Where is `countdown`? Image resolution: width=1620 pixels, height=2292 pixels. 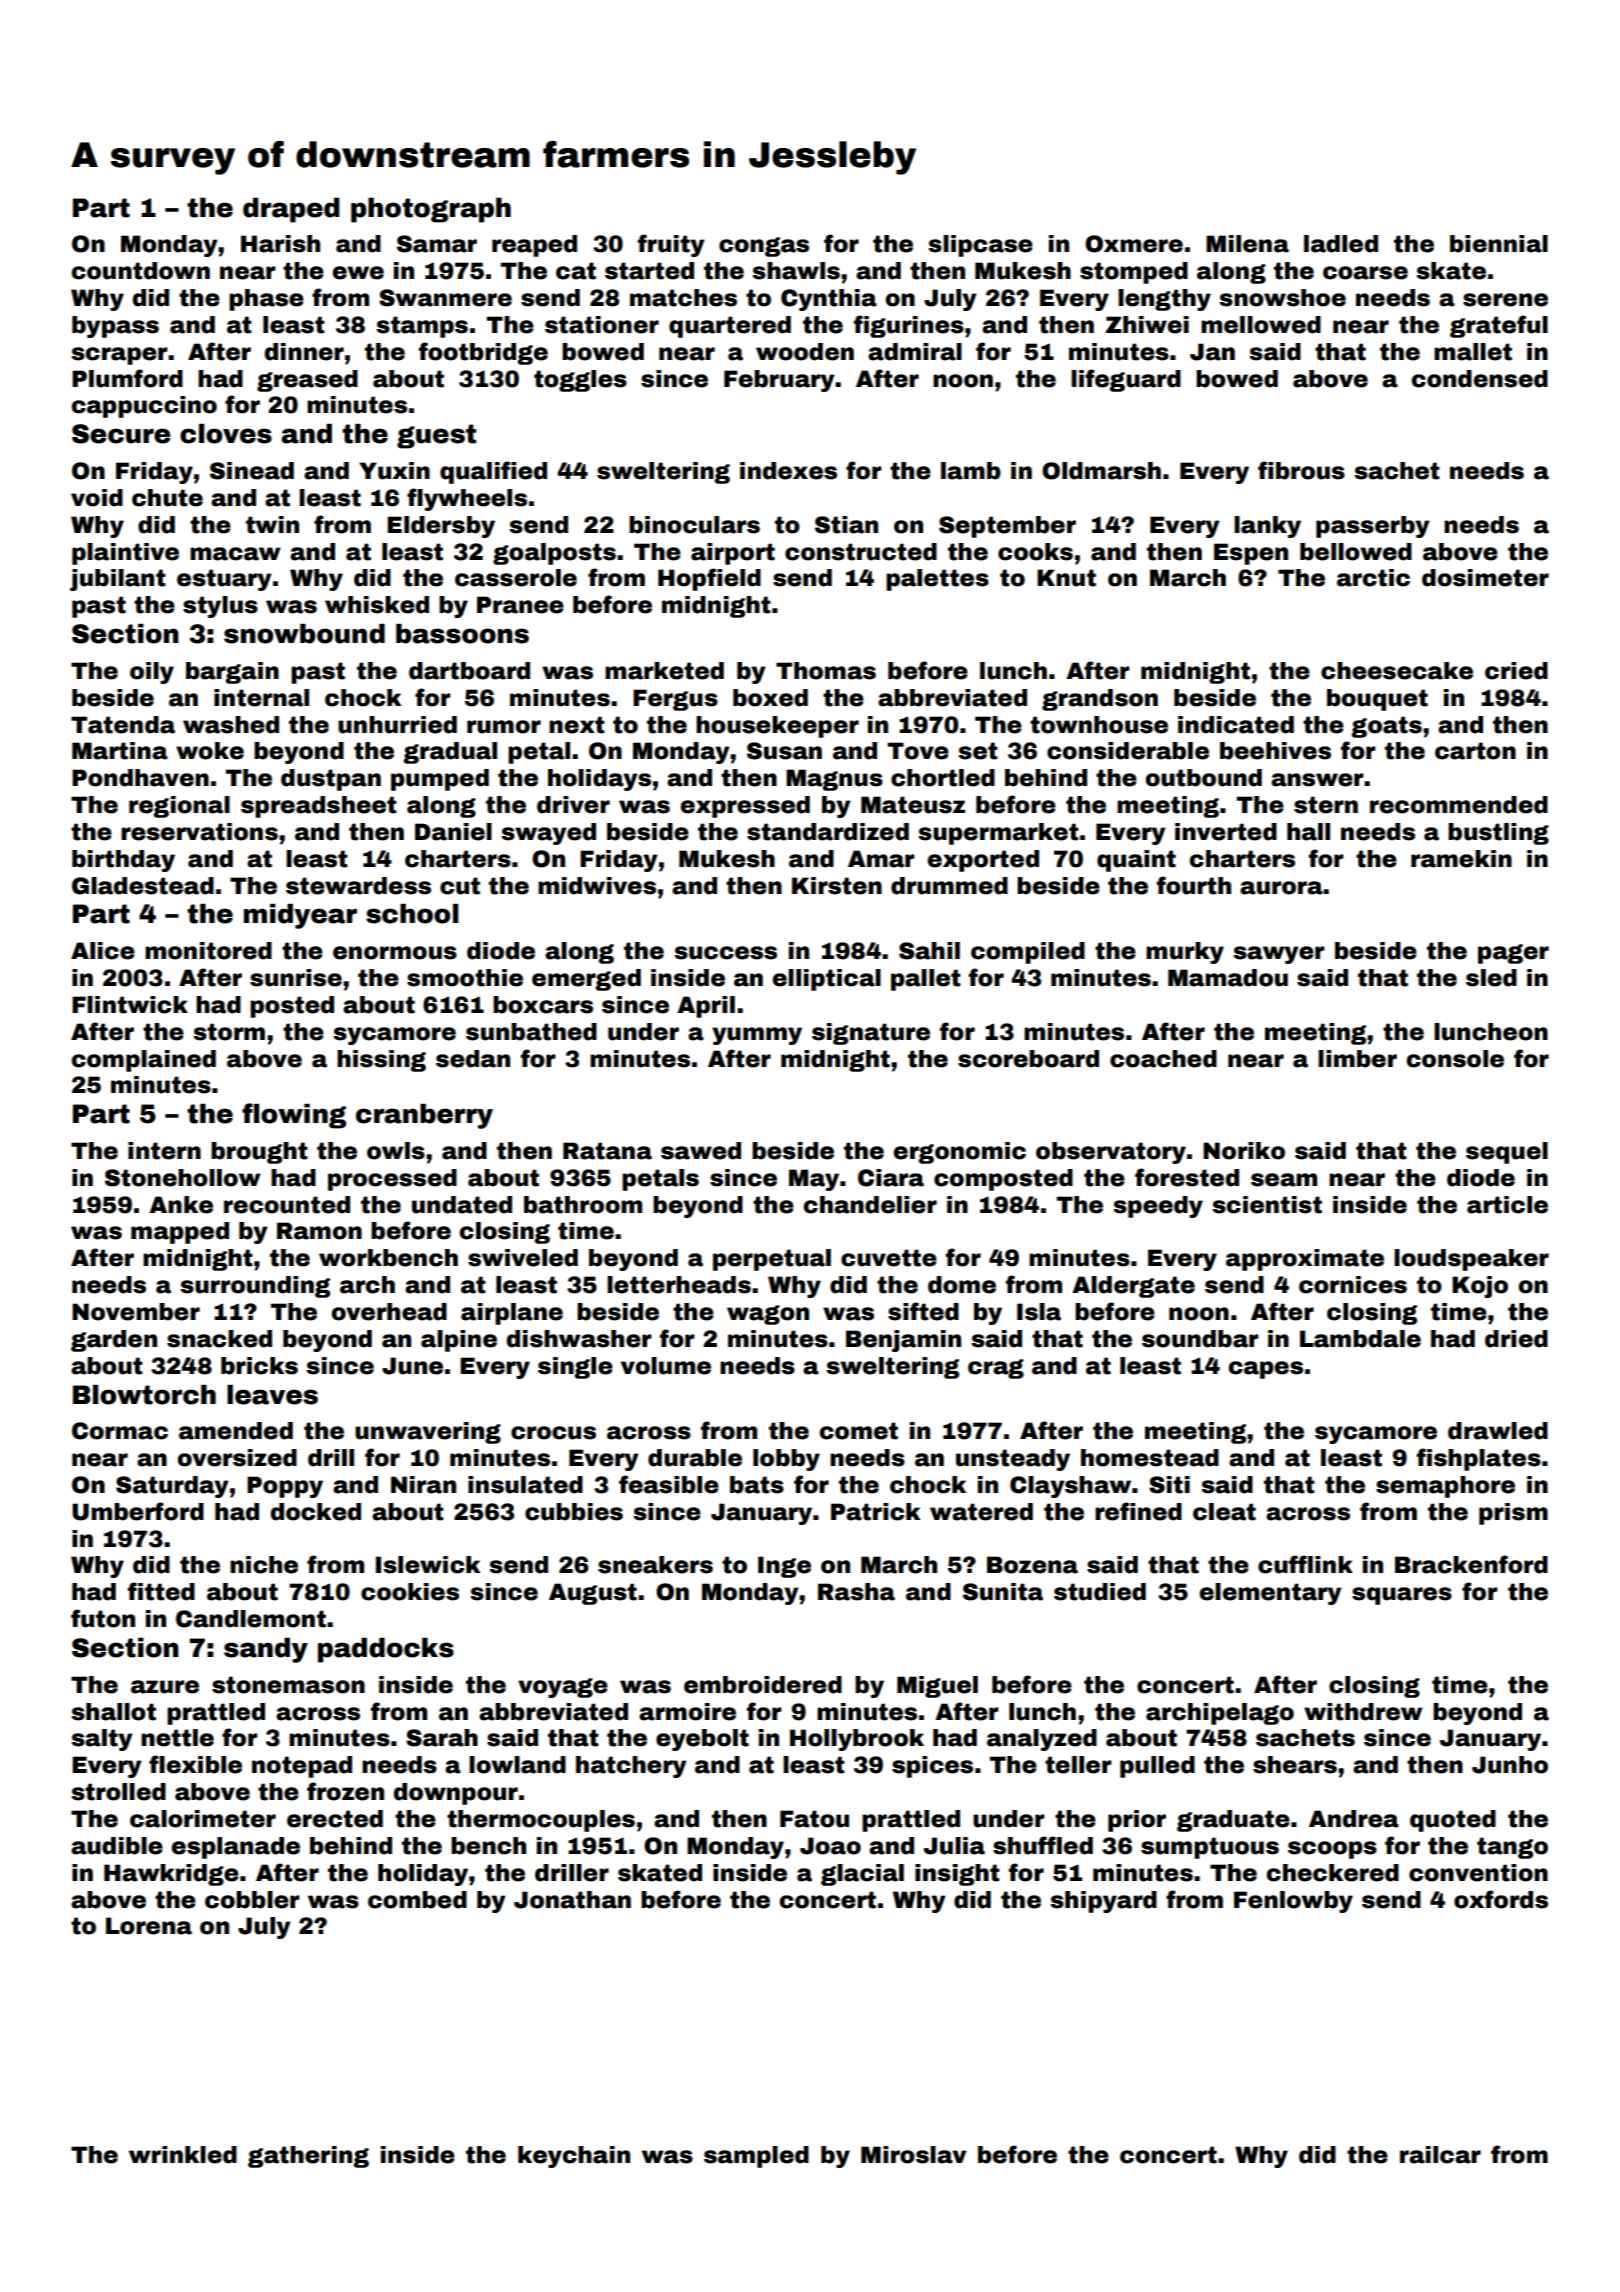
countdown is located at coordinates (141, 271).
